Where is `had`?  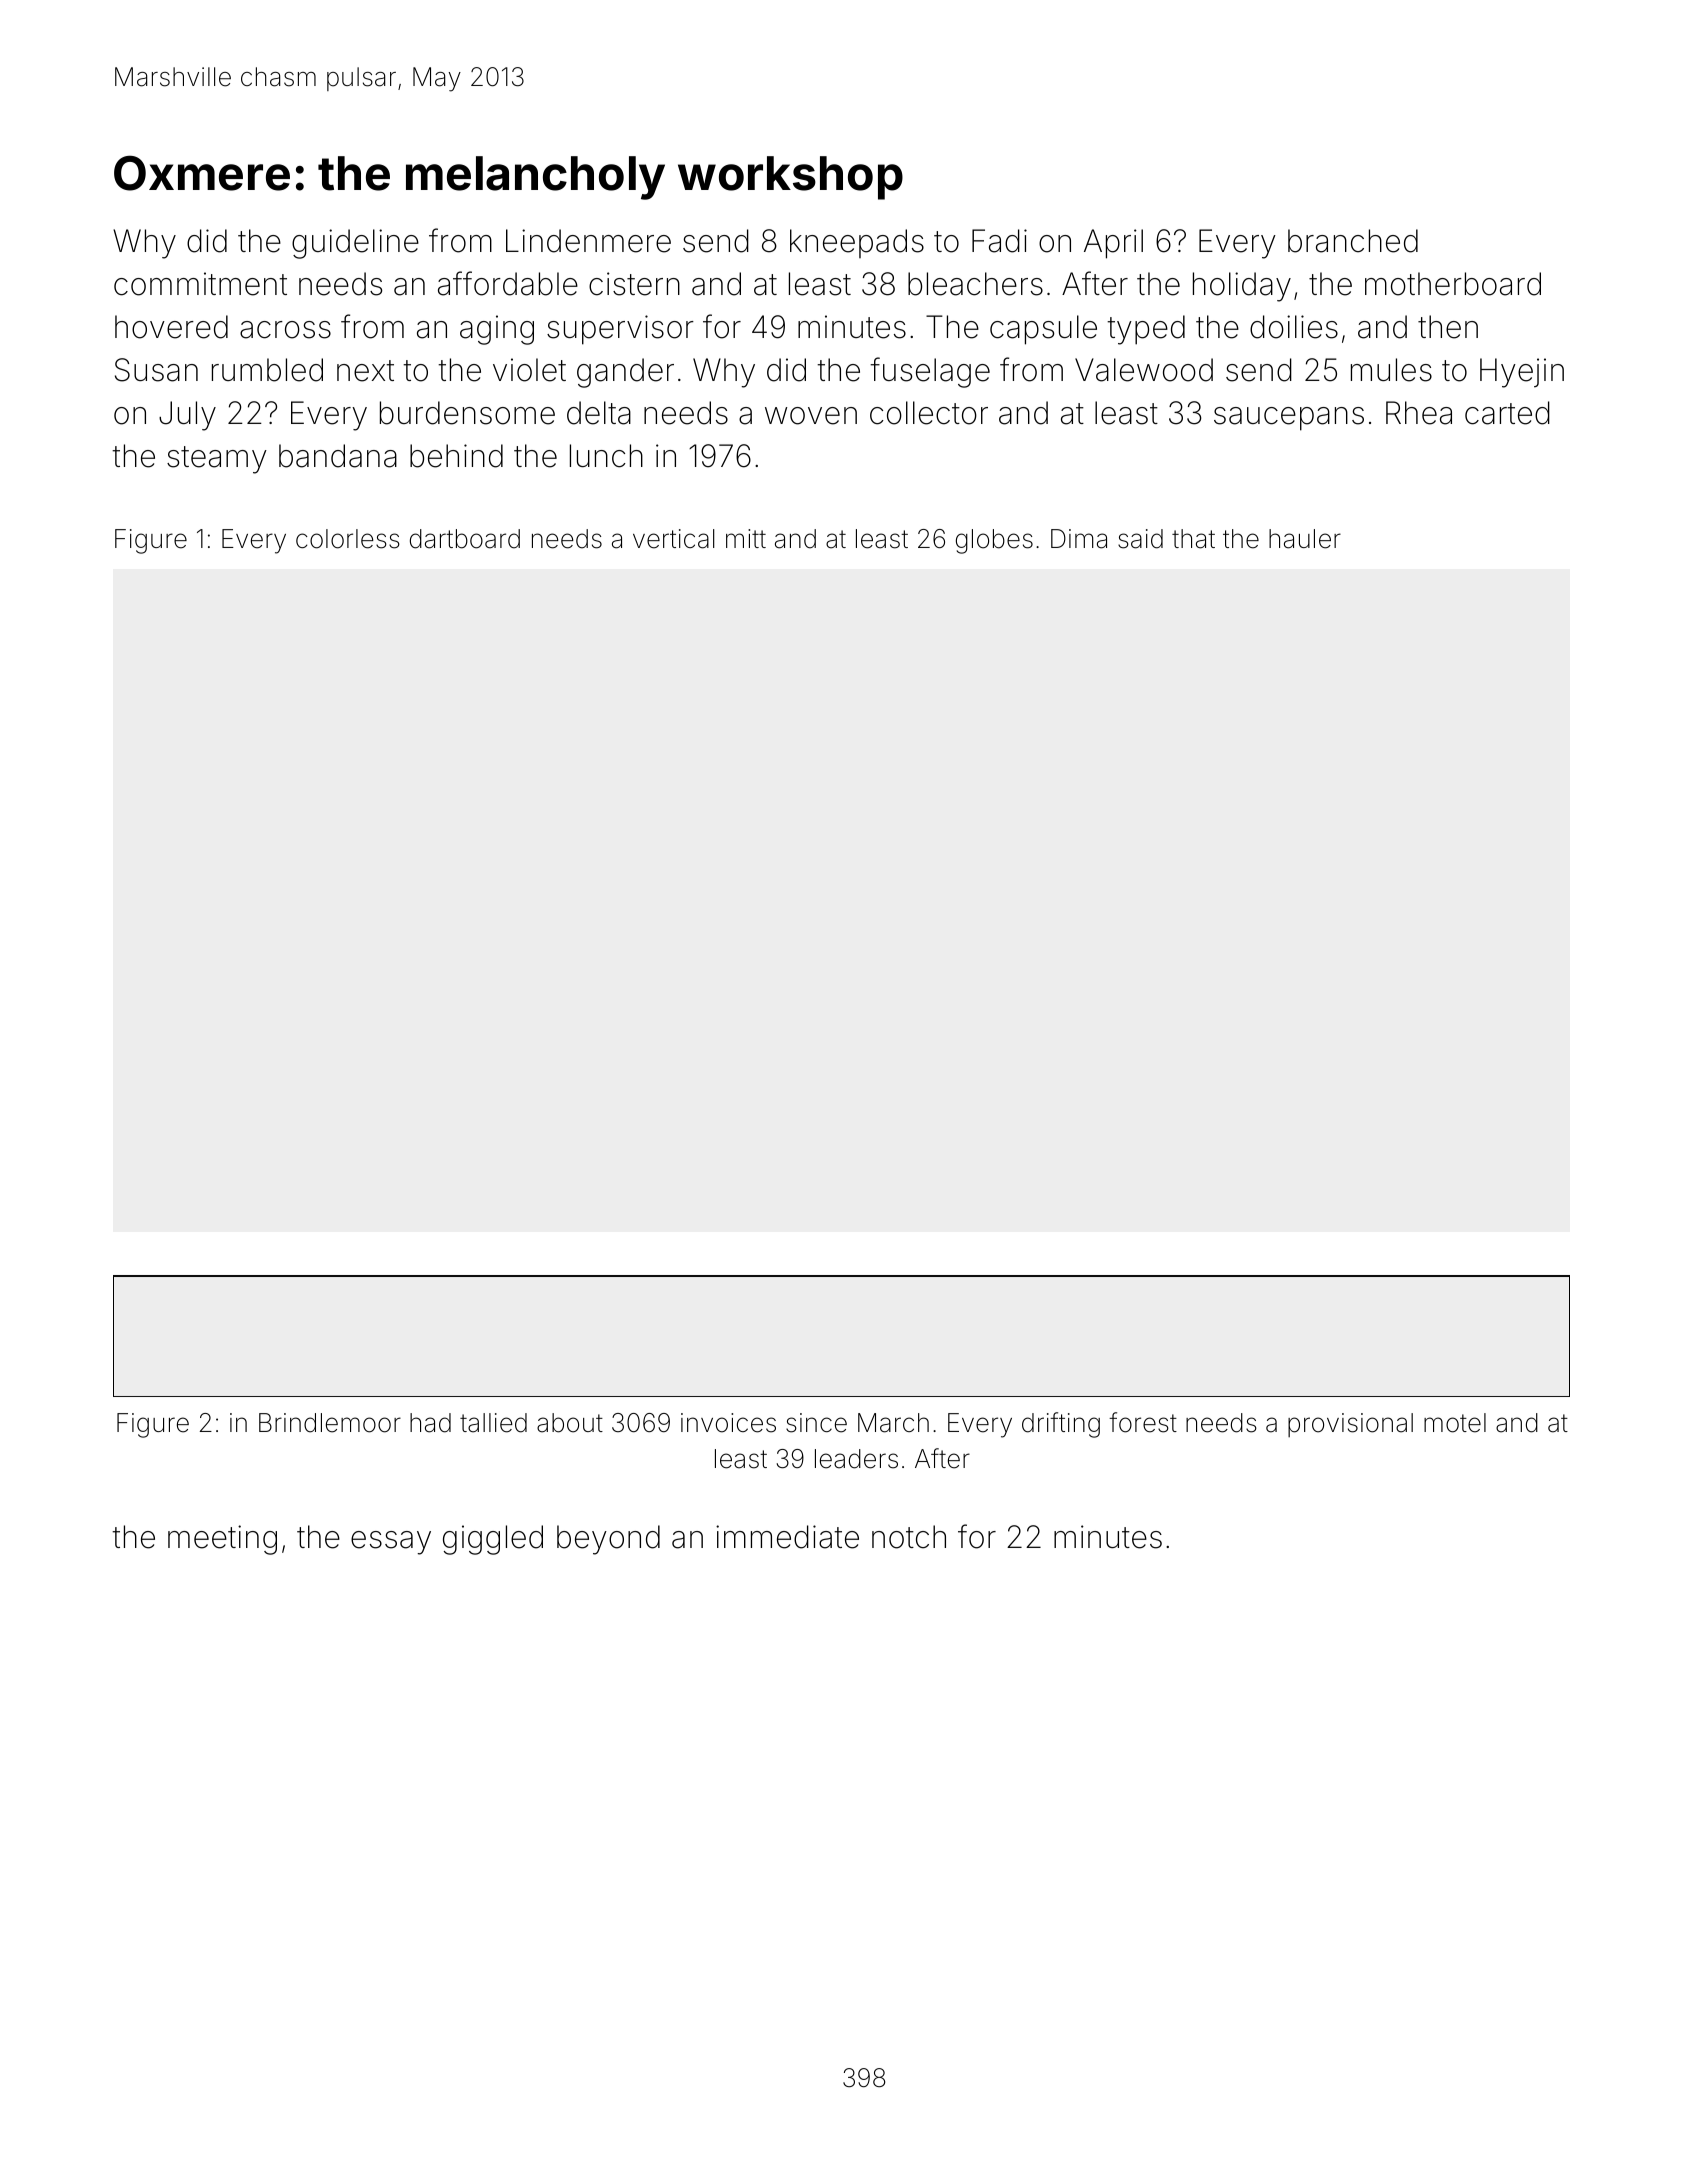
had is located at coordinates (430, 1423).
